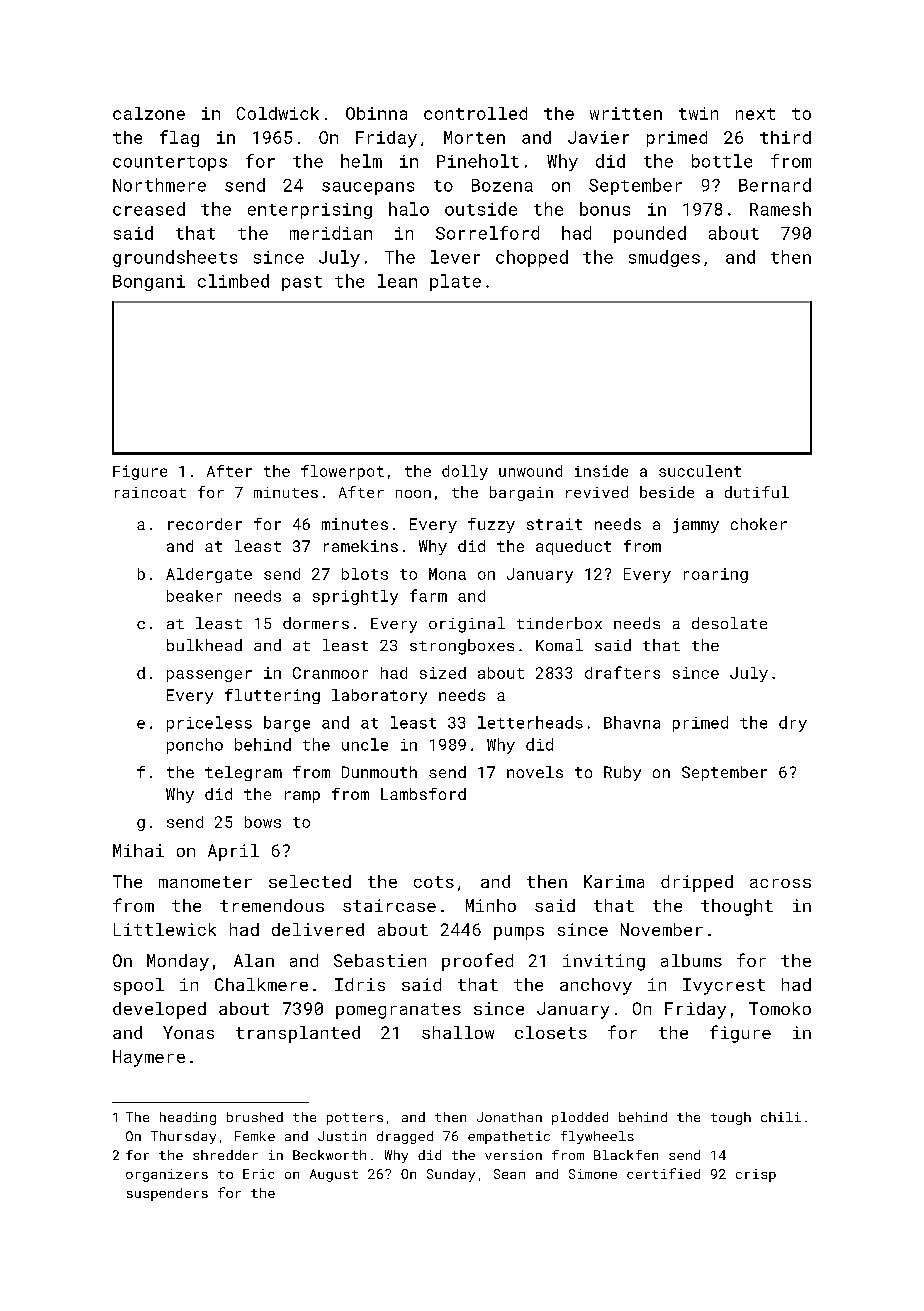  I want to click on Mona, so click(447, 574).
